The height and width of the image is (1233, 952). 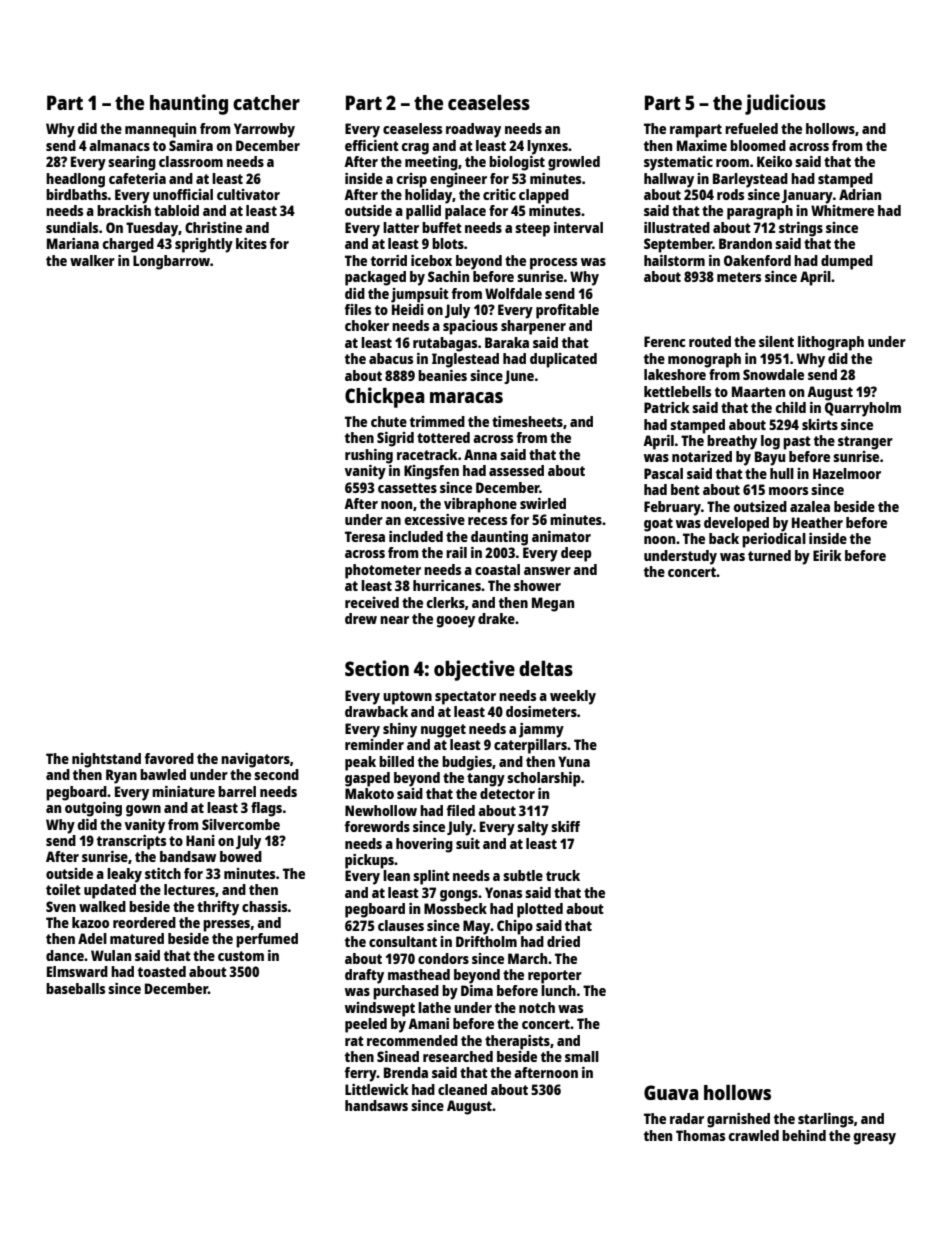 I want to click on baseballs, so click(x=75, y=988).
